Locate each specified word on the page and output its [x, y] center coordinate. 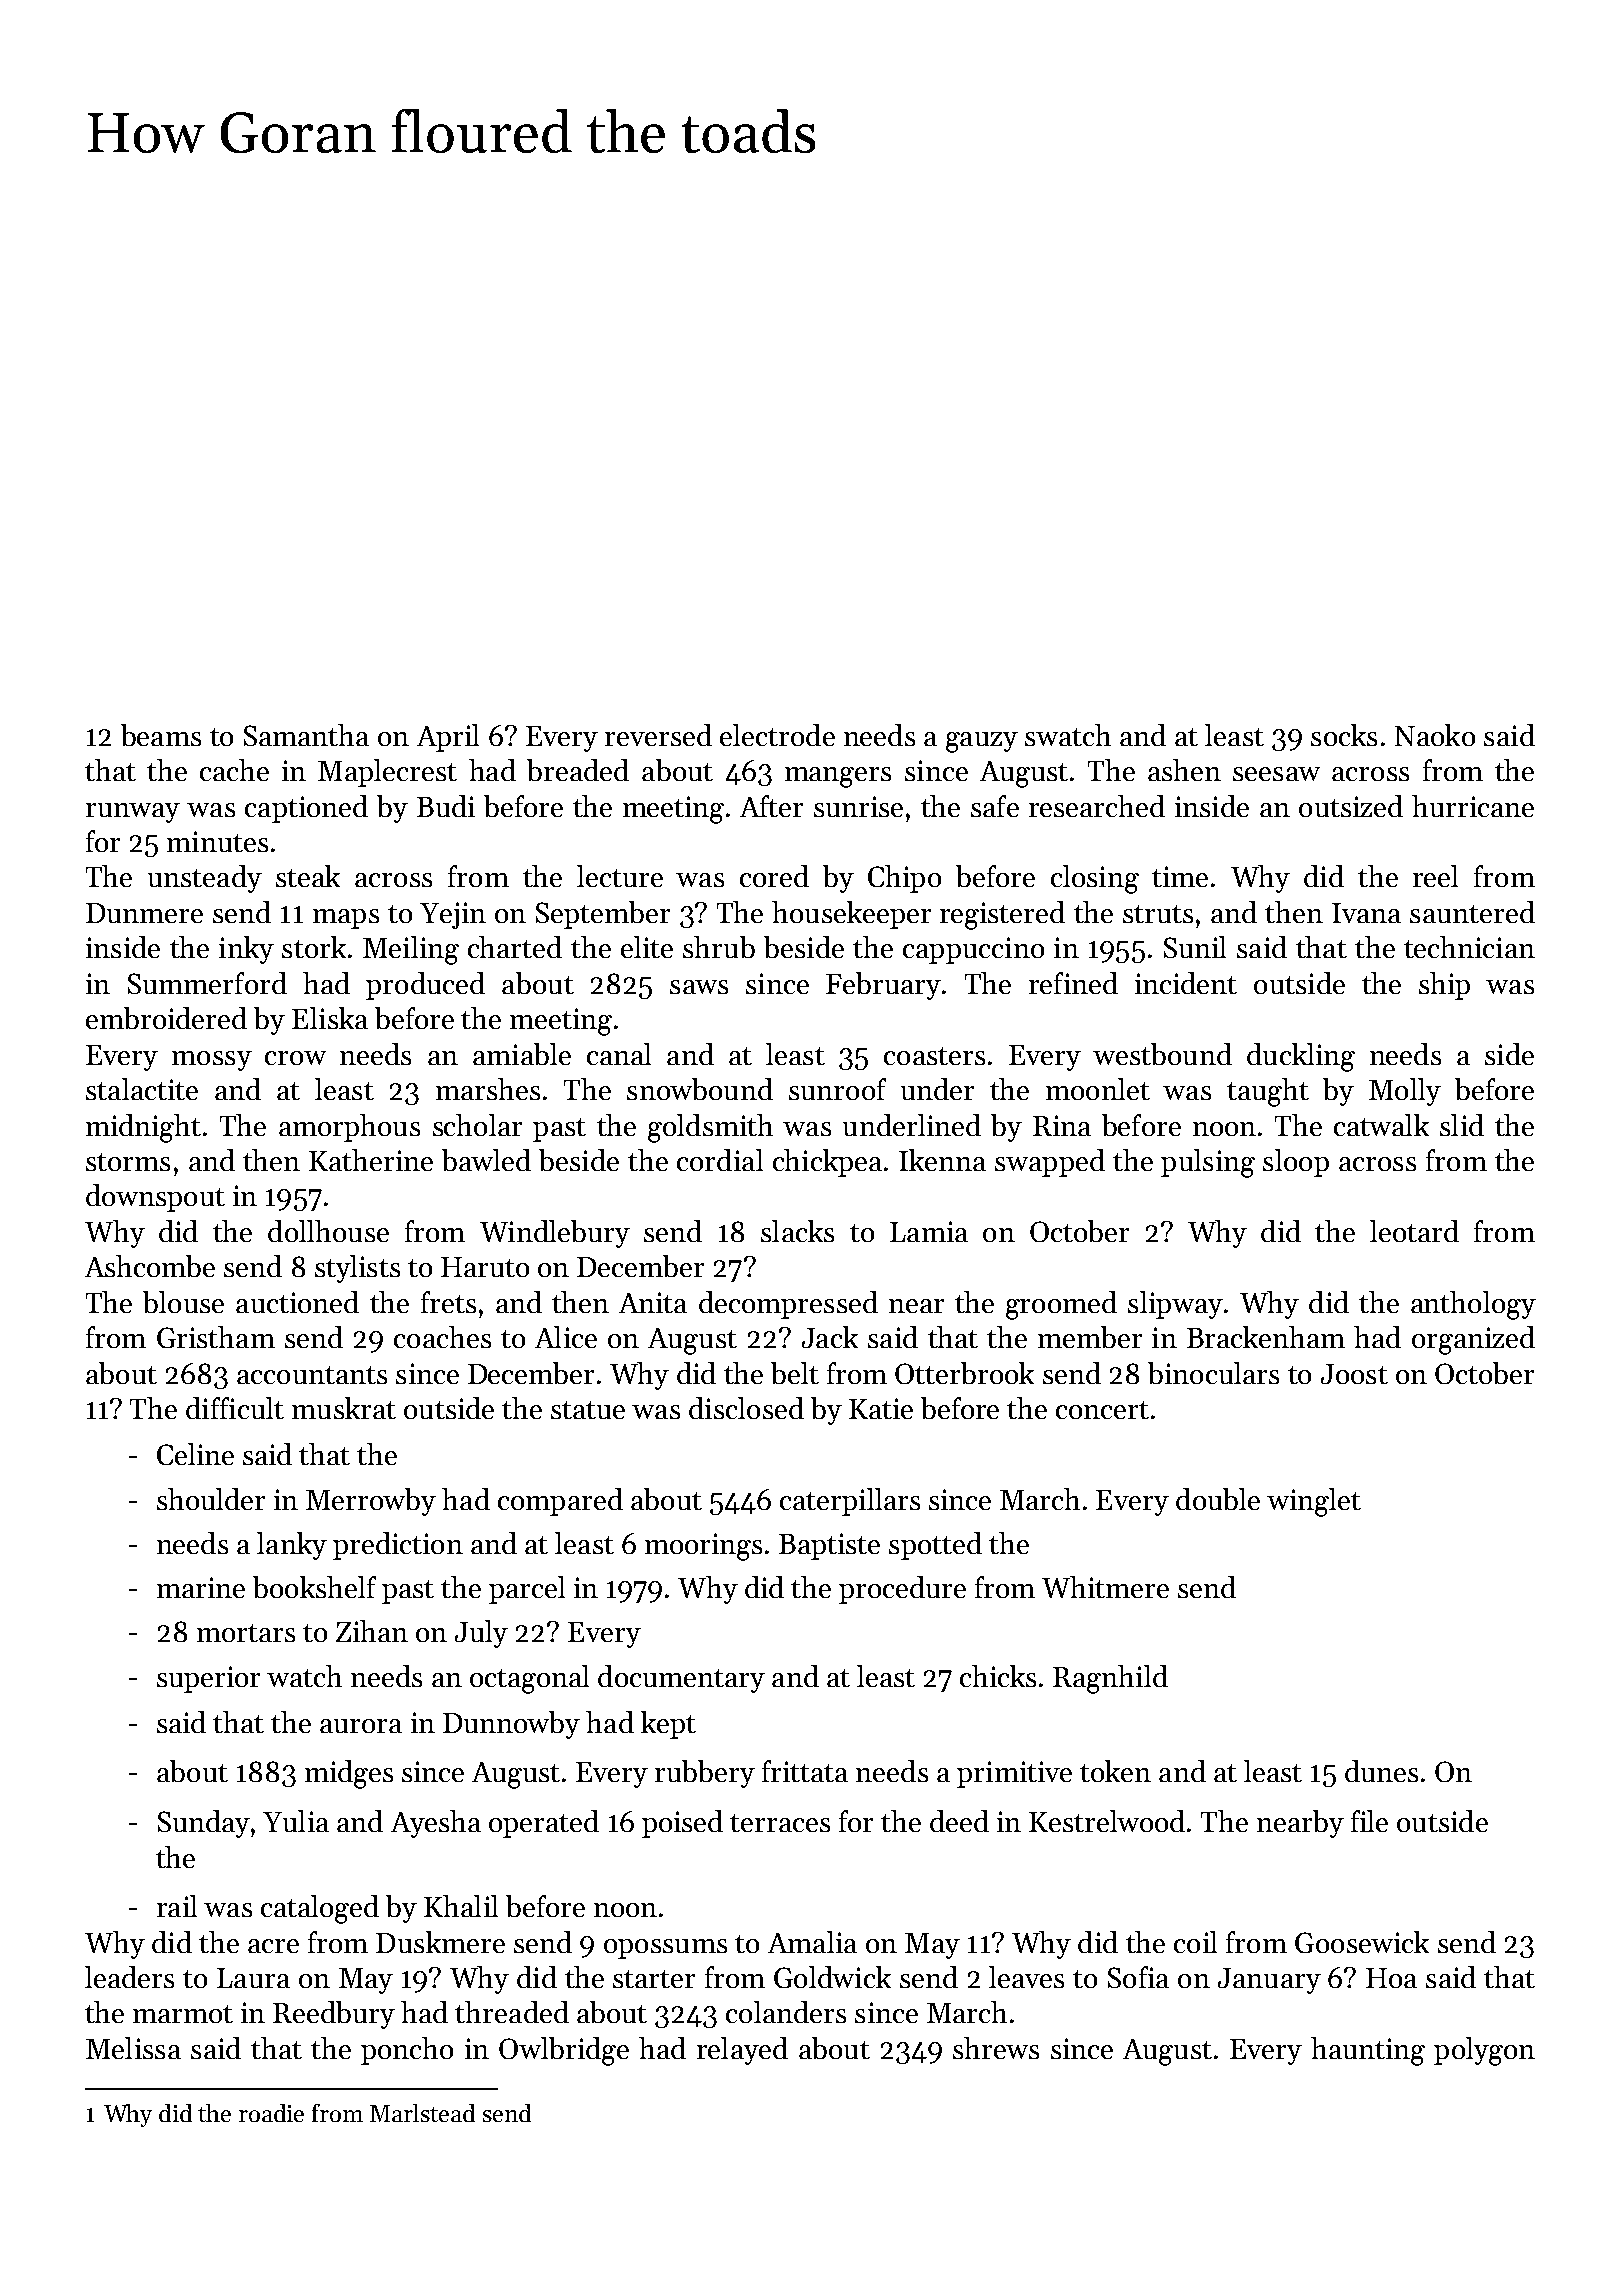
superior [208, 1679]
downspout [155, 1198]
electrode [777, 735]
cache [234, 770]
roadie [271, 2113]
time [1180, 876]
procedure [902, 1590]
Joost [1354, 1374]
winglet [1314, 1502]
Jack [830, 1337]
